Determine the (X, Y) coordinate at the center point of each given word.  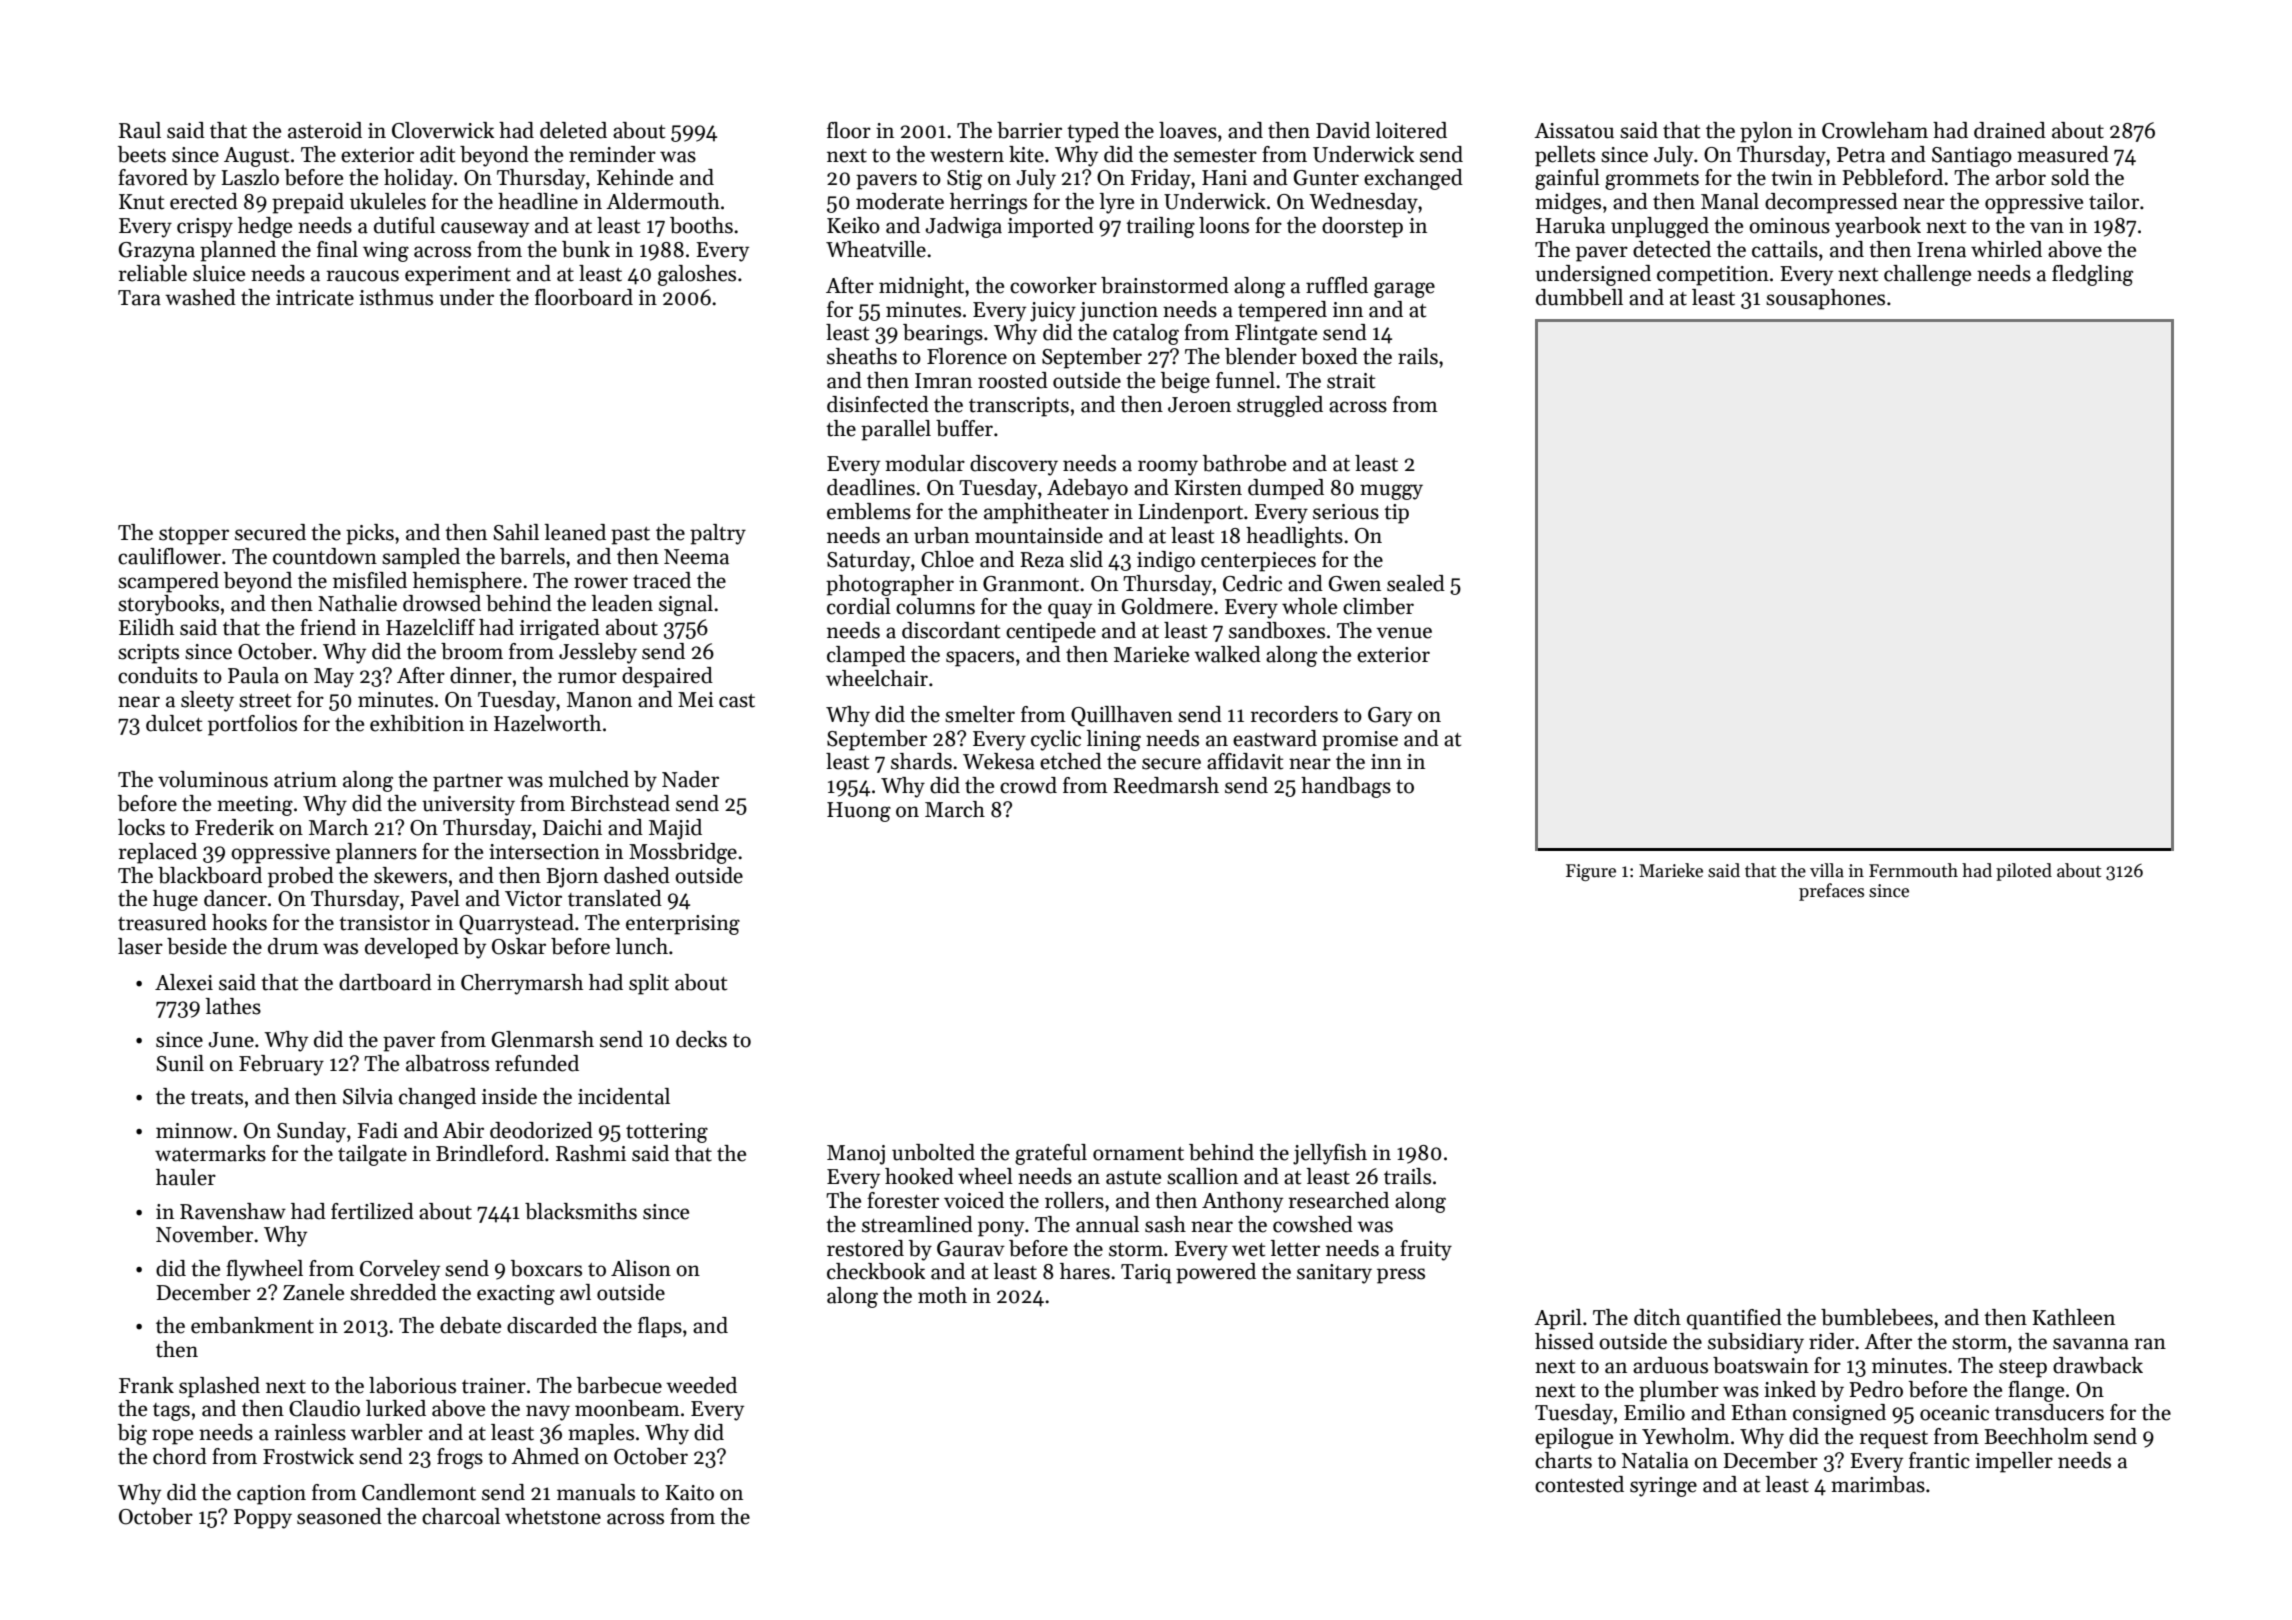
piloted (2024, 872)
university (468, 806)
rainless (310, 1432)
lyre (1117, 203)
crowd (1028, 785)
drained (2010, 130)
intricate (315, 298)
